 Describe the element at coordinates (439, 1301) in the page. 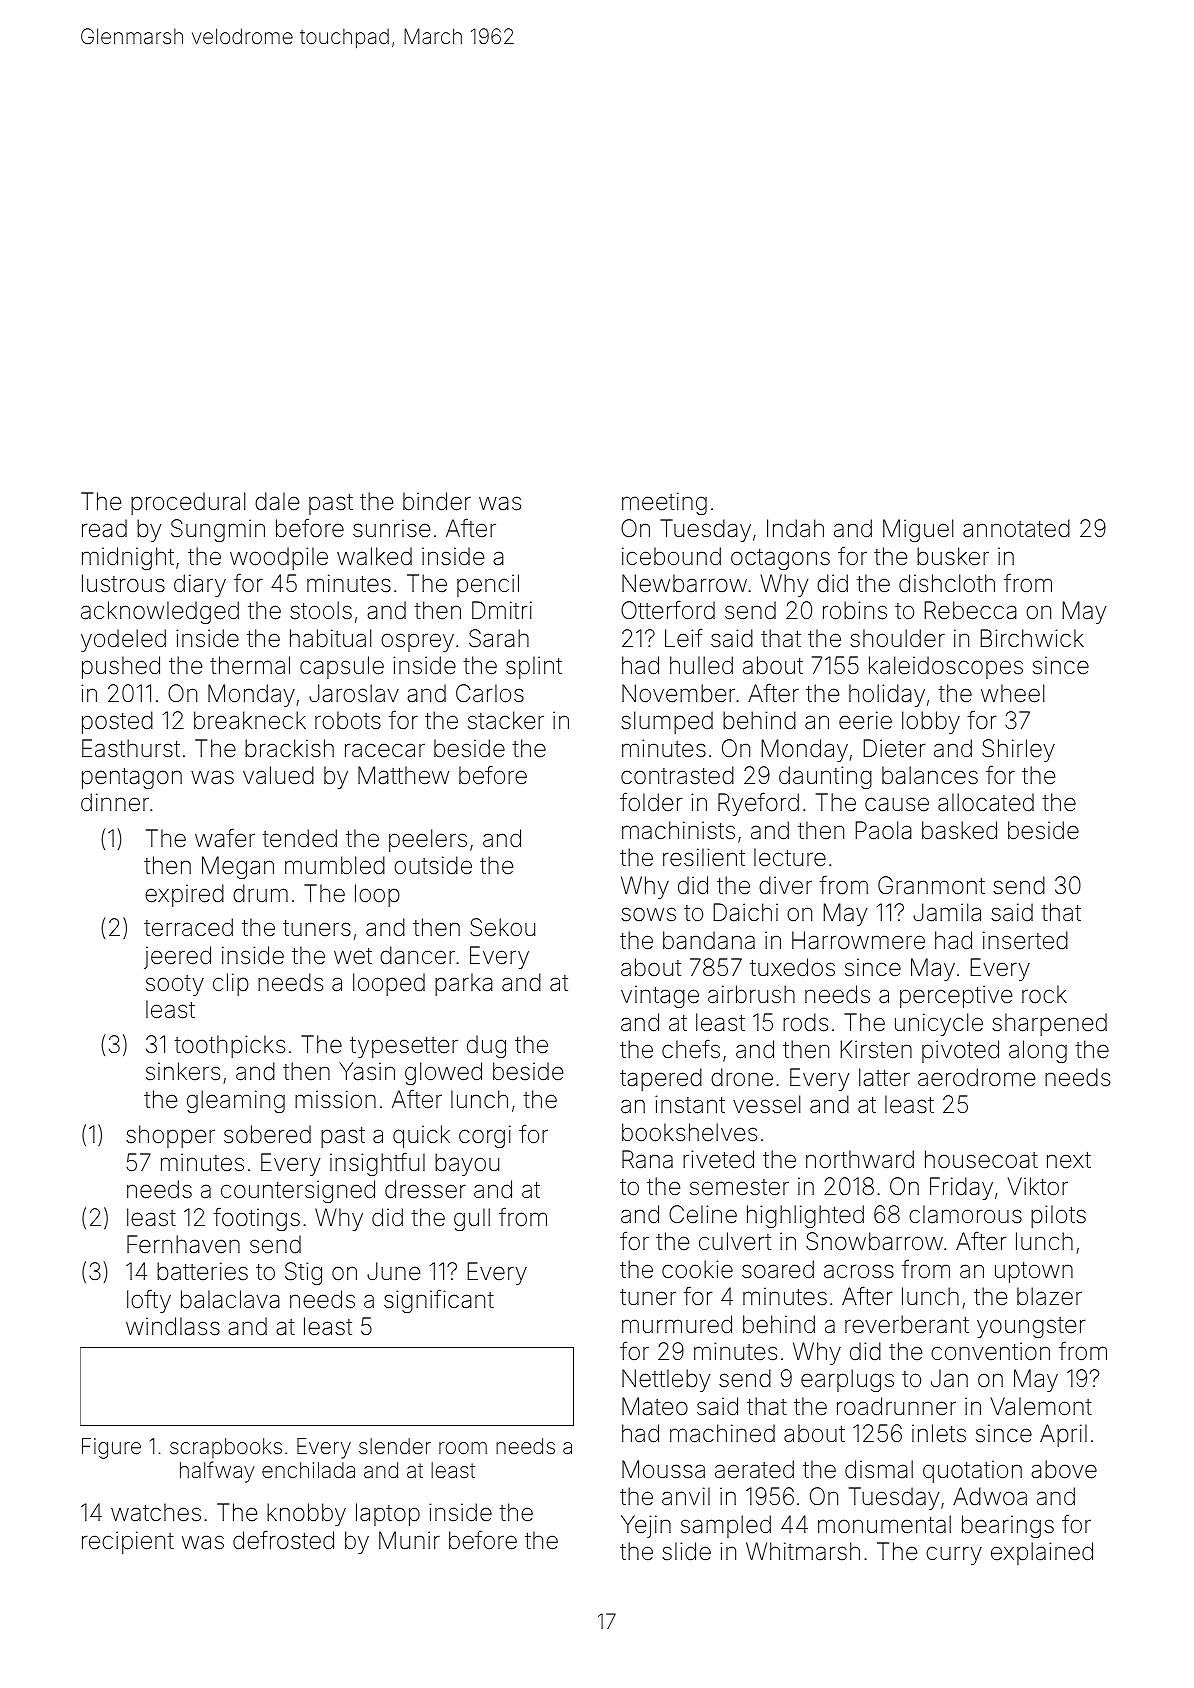

I see `significant` at that location.
